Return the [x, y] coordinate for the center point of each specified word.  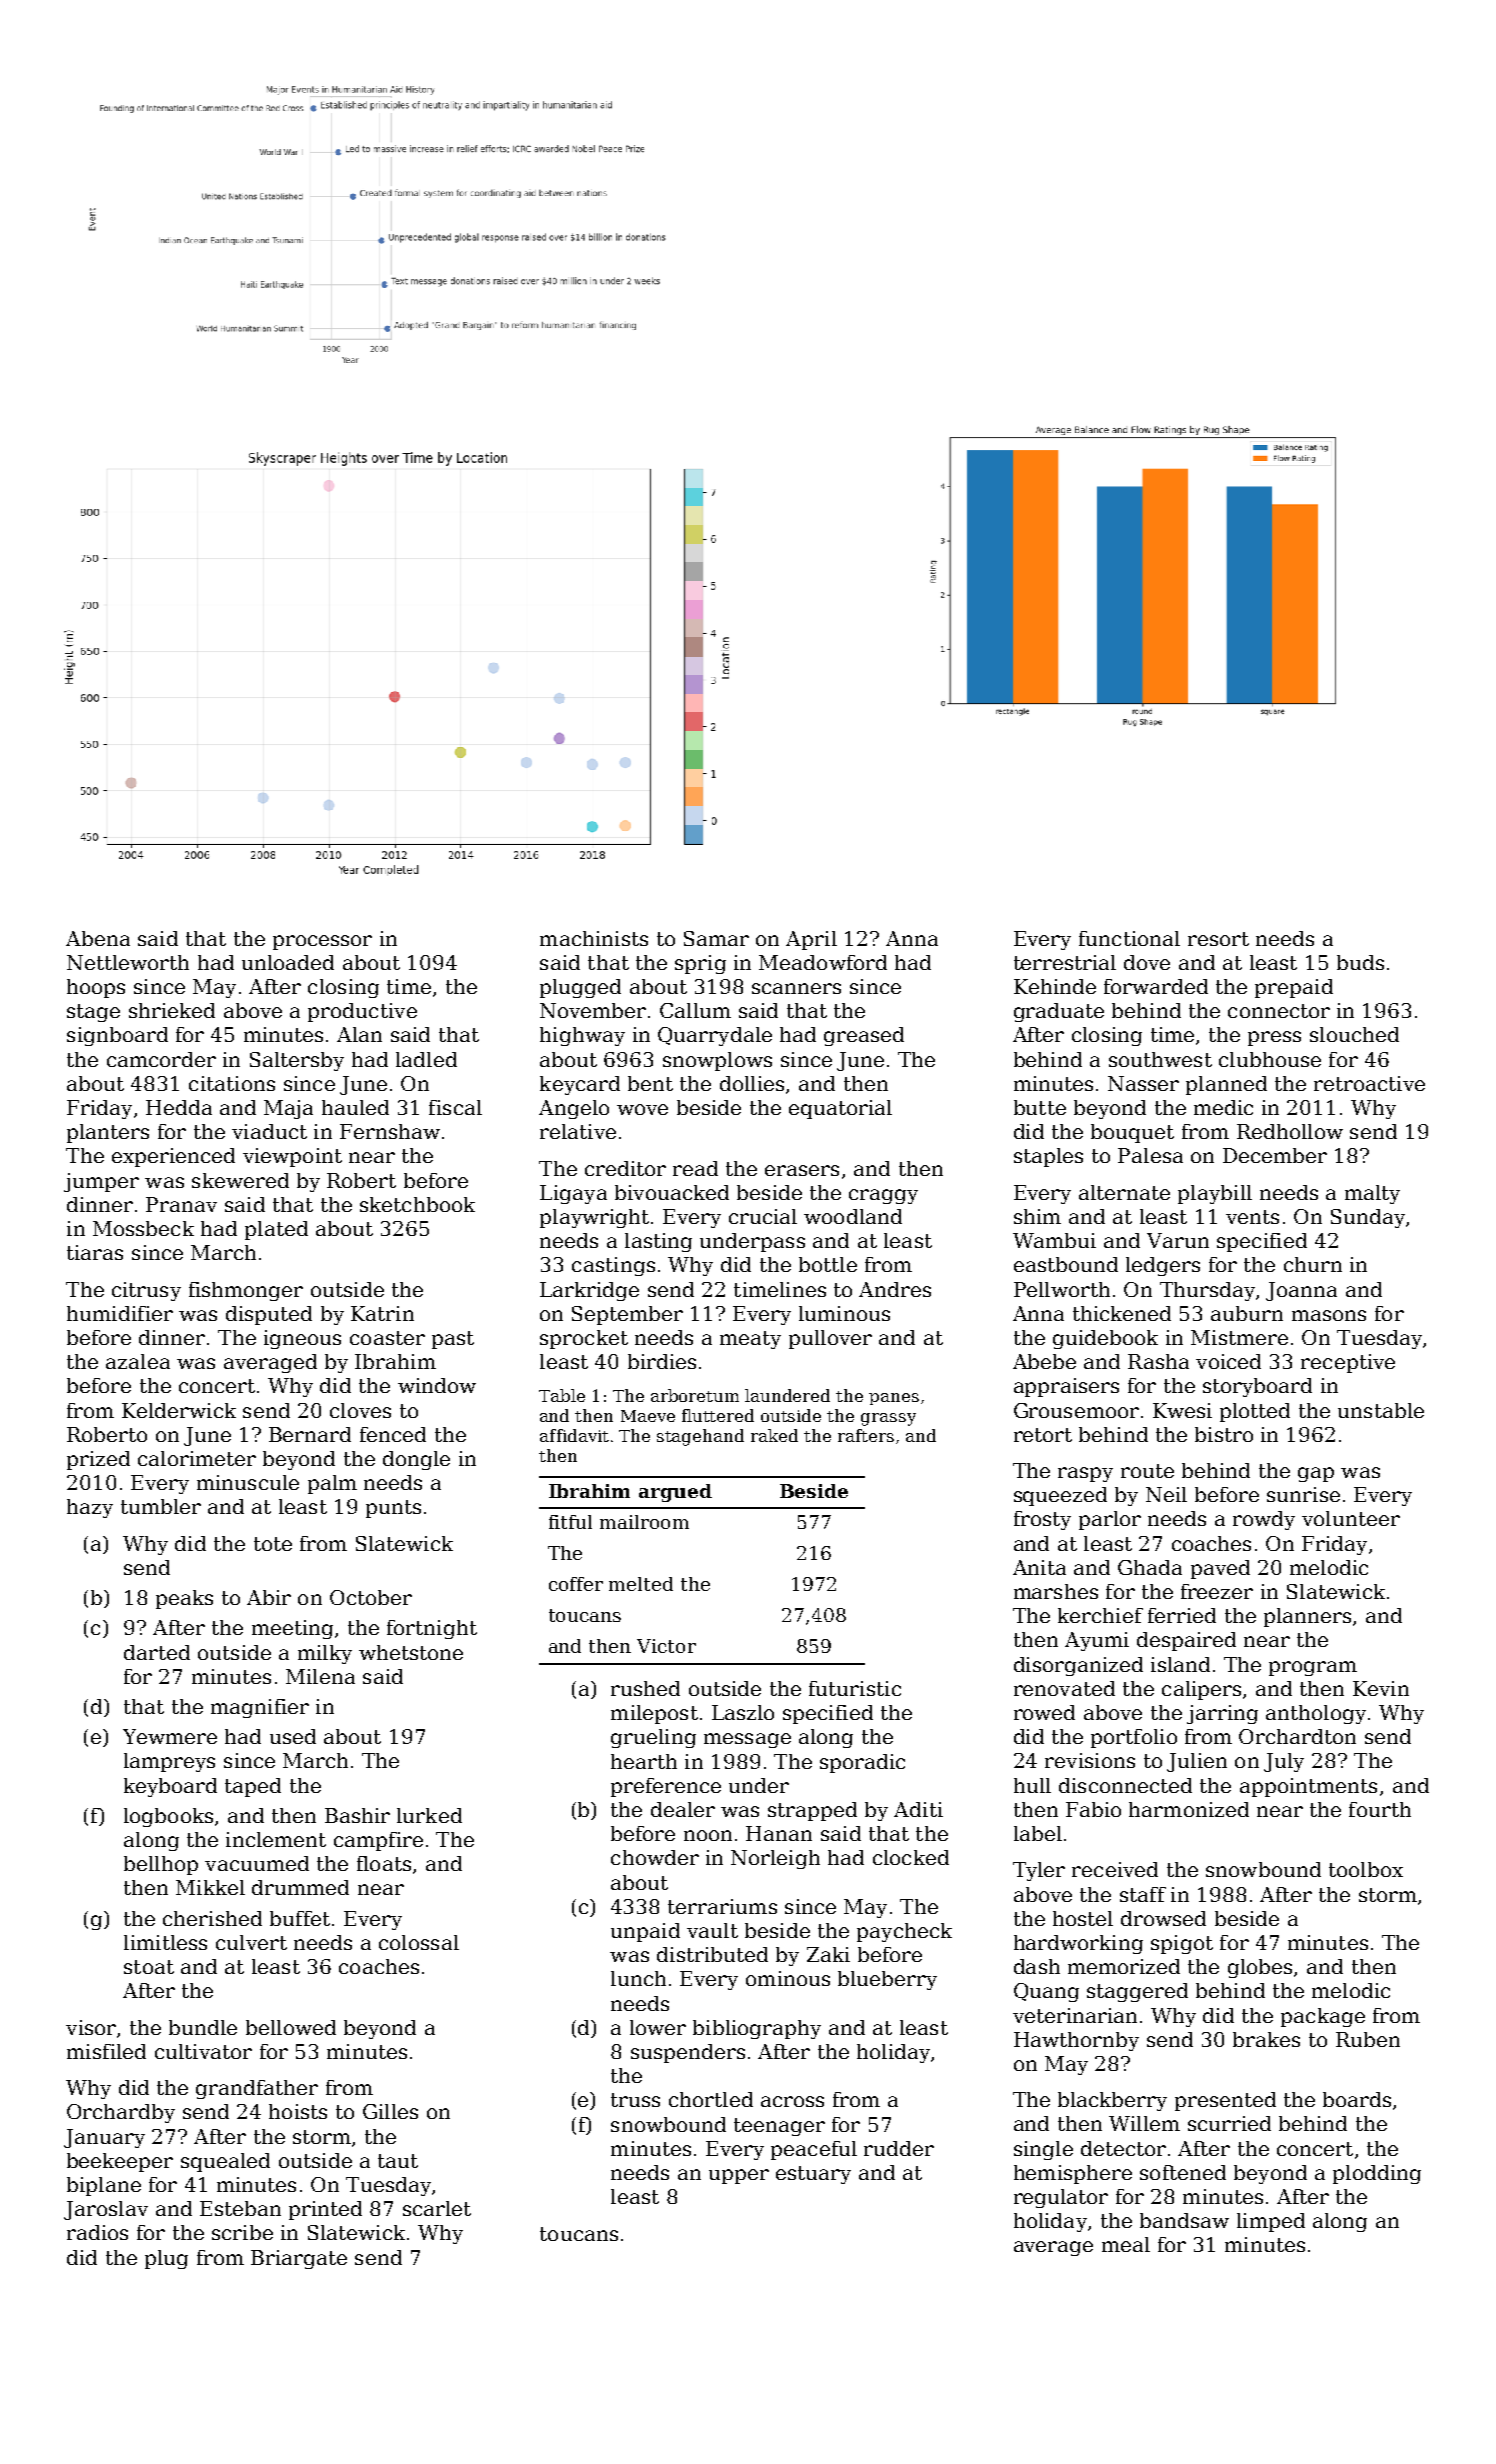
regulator [1061, 2198]
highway [582, 1036]
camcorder [161, 1059]
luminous [844, 1313]
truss [635, 2100]
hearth [644, 1761]
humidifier [120, 1313]
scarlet [437, 2208]
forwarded [1156, 986]
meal [1126, 2244]
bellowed [291, 2027]
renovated [1064, 1688]
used [293, 1736]
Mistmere [1239, 1337]
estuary [813, 2175]
